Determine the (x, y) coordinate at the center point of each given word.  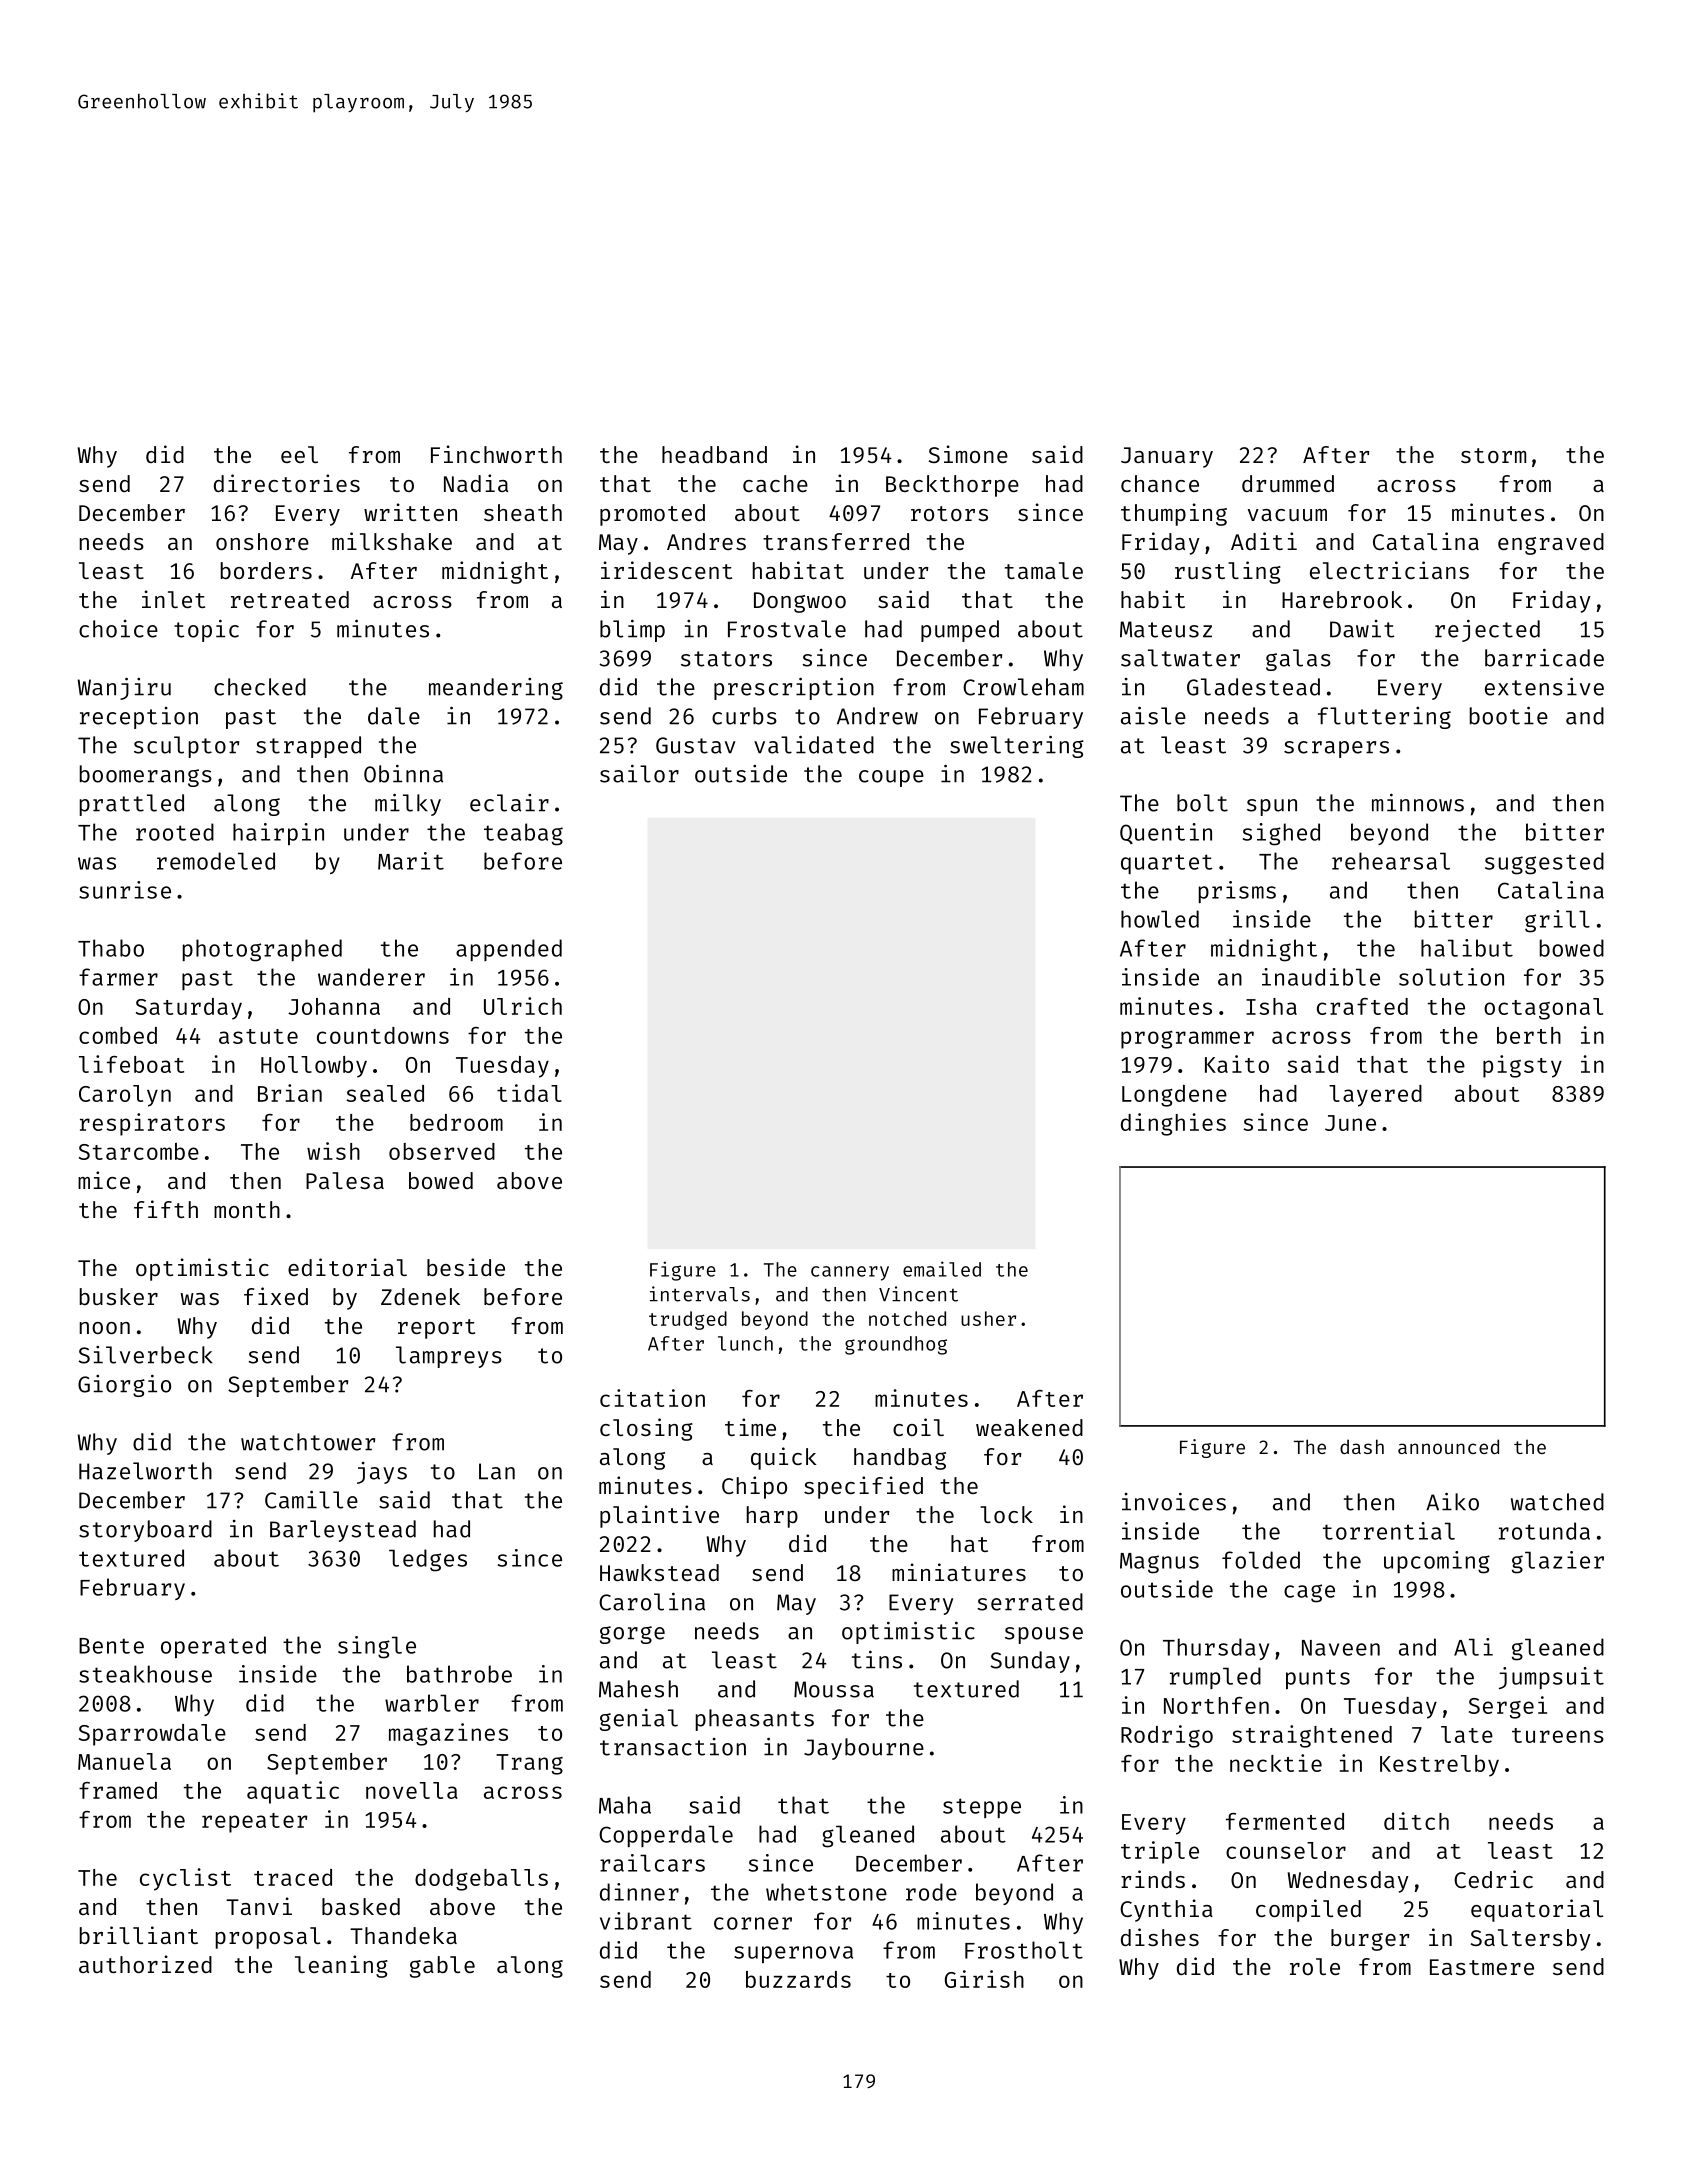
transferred (836, 541)
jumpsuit (1551, 1678)
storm (1493, 455)
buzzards (798, 1979)
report (436, 1329)
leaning (341, 1966)
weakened (1029, 1427)
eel (299, 454)
